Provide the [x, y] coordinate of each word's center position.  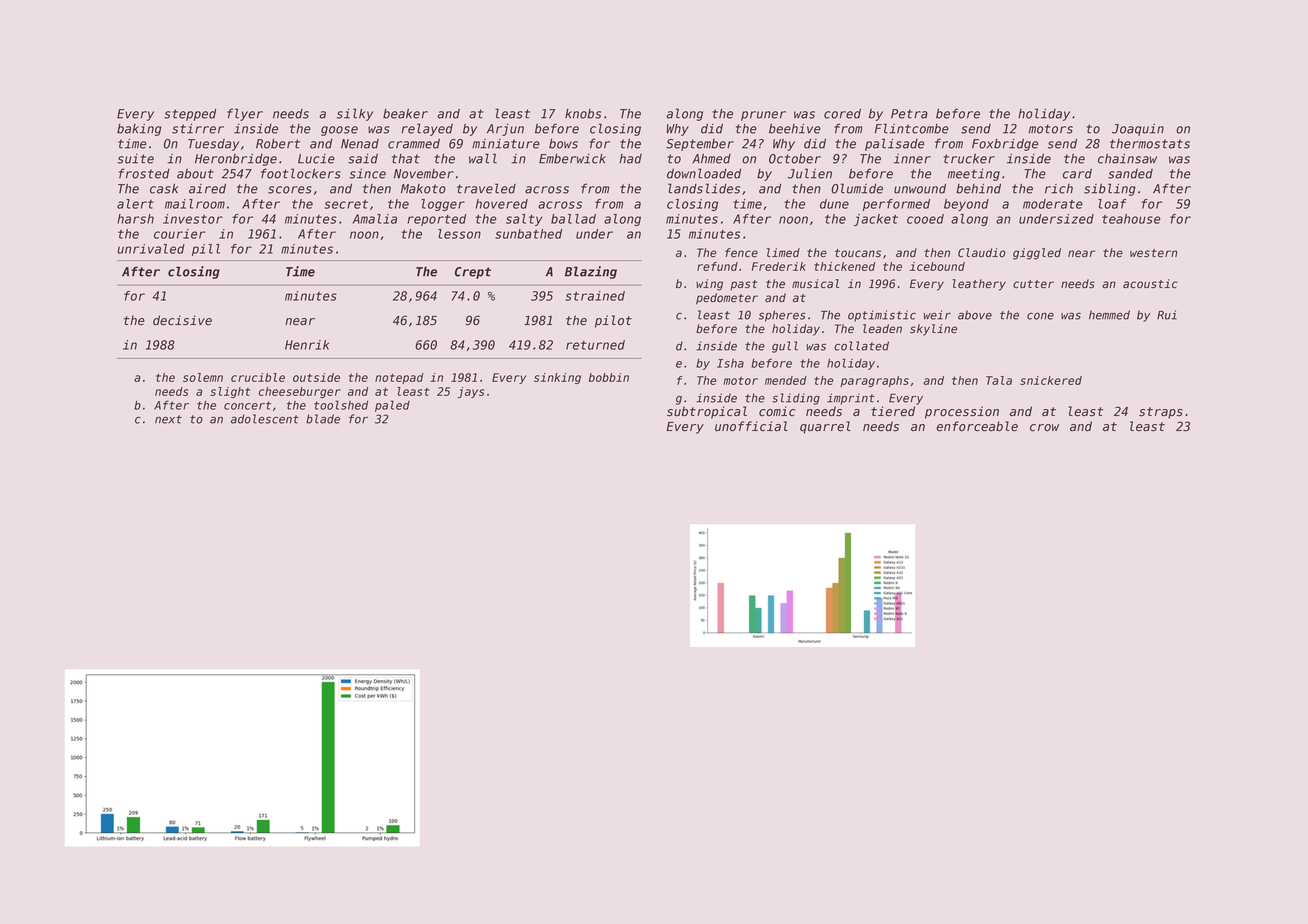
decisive [182, 320]
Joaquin [1138, 130]
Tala [999, 380]
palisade [895, 144]
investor [193, 219]
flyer [245, 114]
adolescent [265, 419]
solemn [203, 377]
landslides [704, 188]
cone [1040, 316]
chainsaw [1127, 158]
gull [785, 347]
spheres [782, 316]
